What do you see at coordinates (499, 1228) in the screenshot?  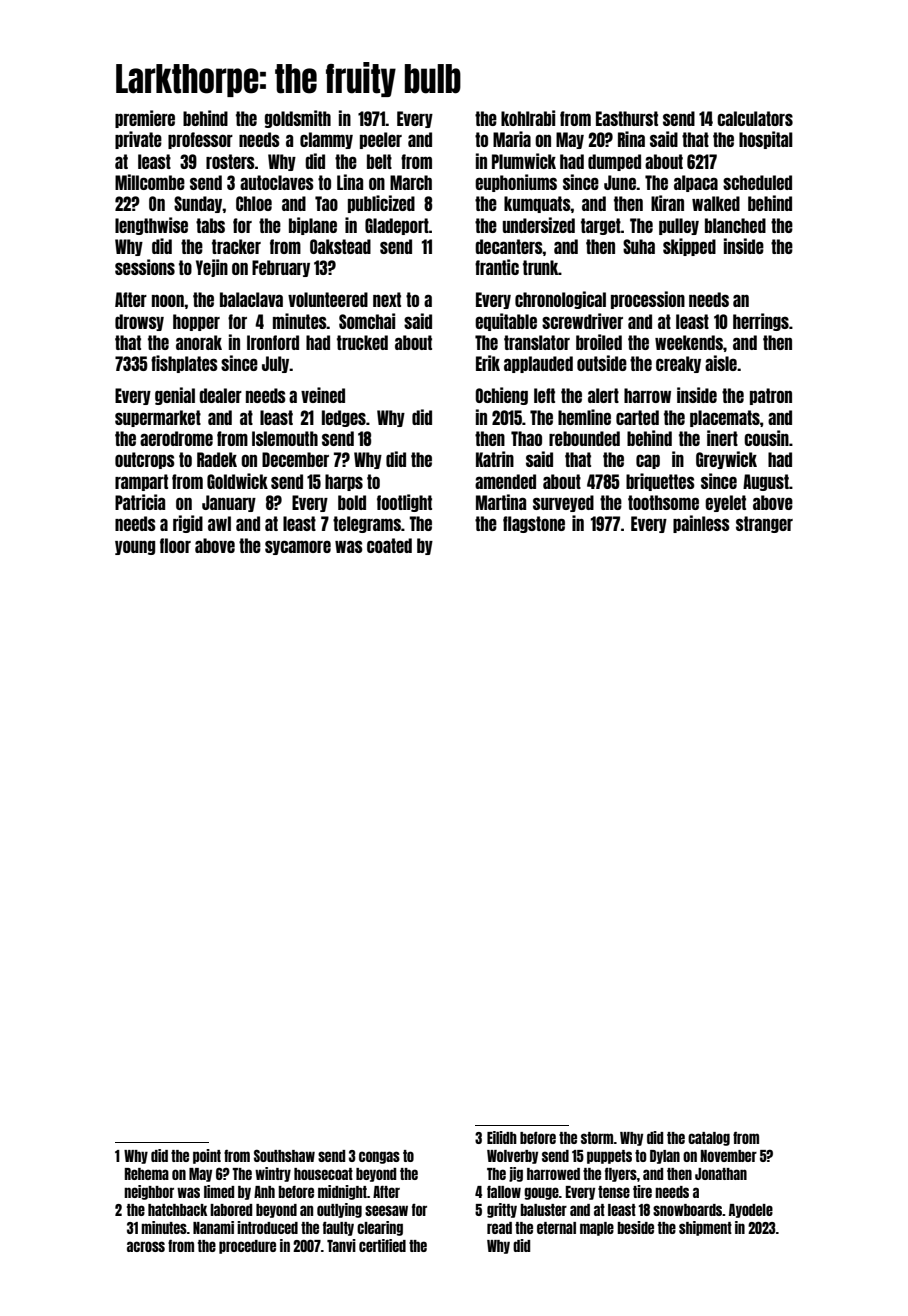 I see `read` at bounding box center [499, 1228].
